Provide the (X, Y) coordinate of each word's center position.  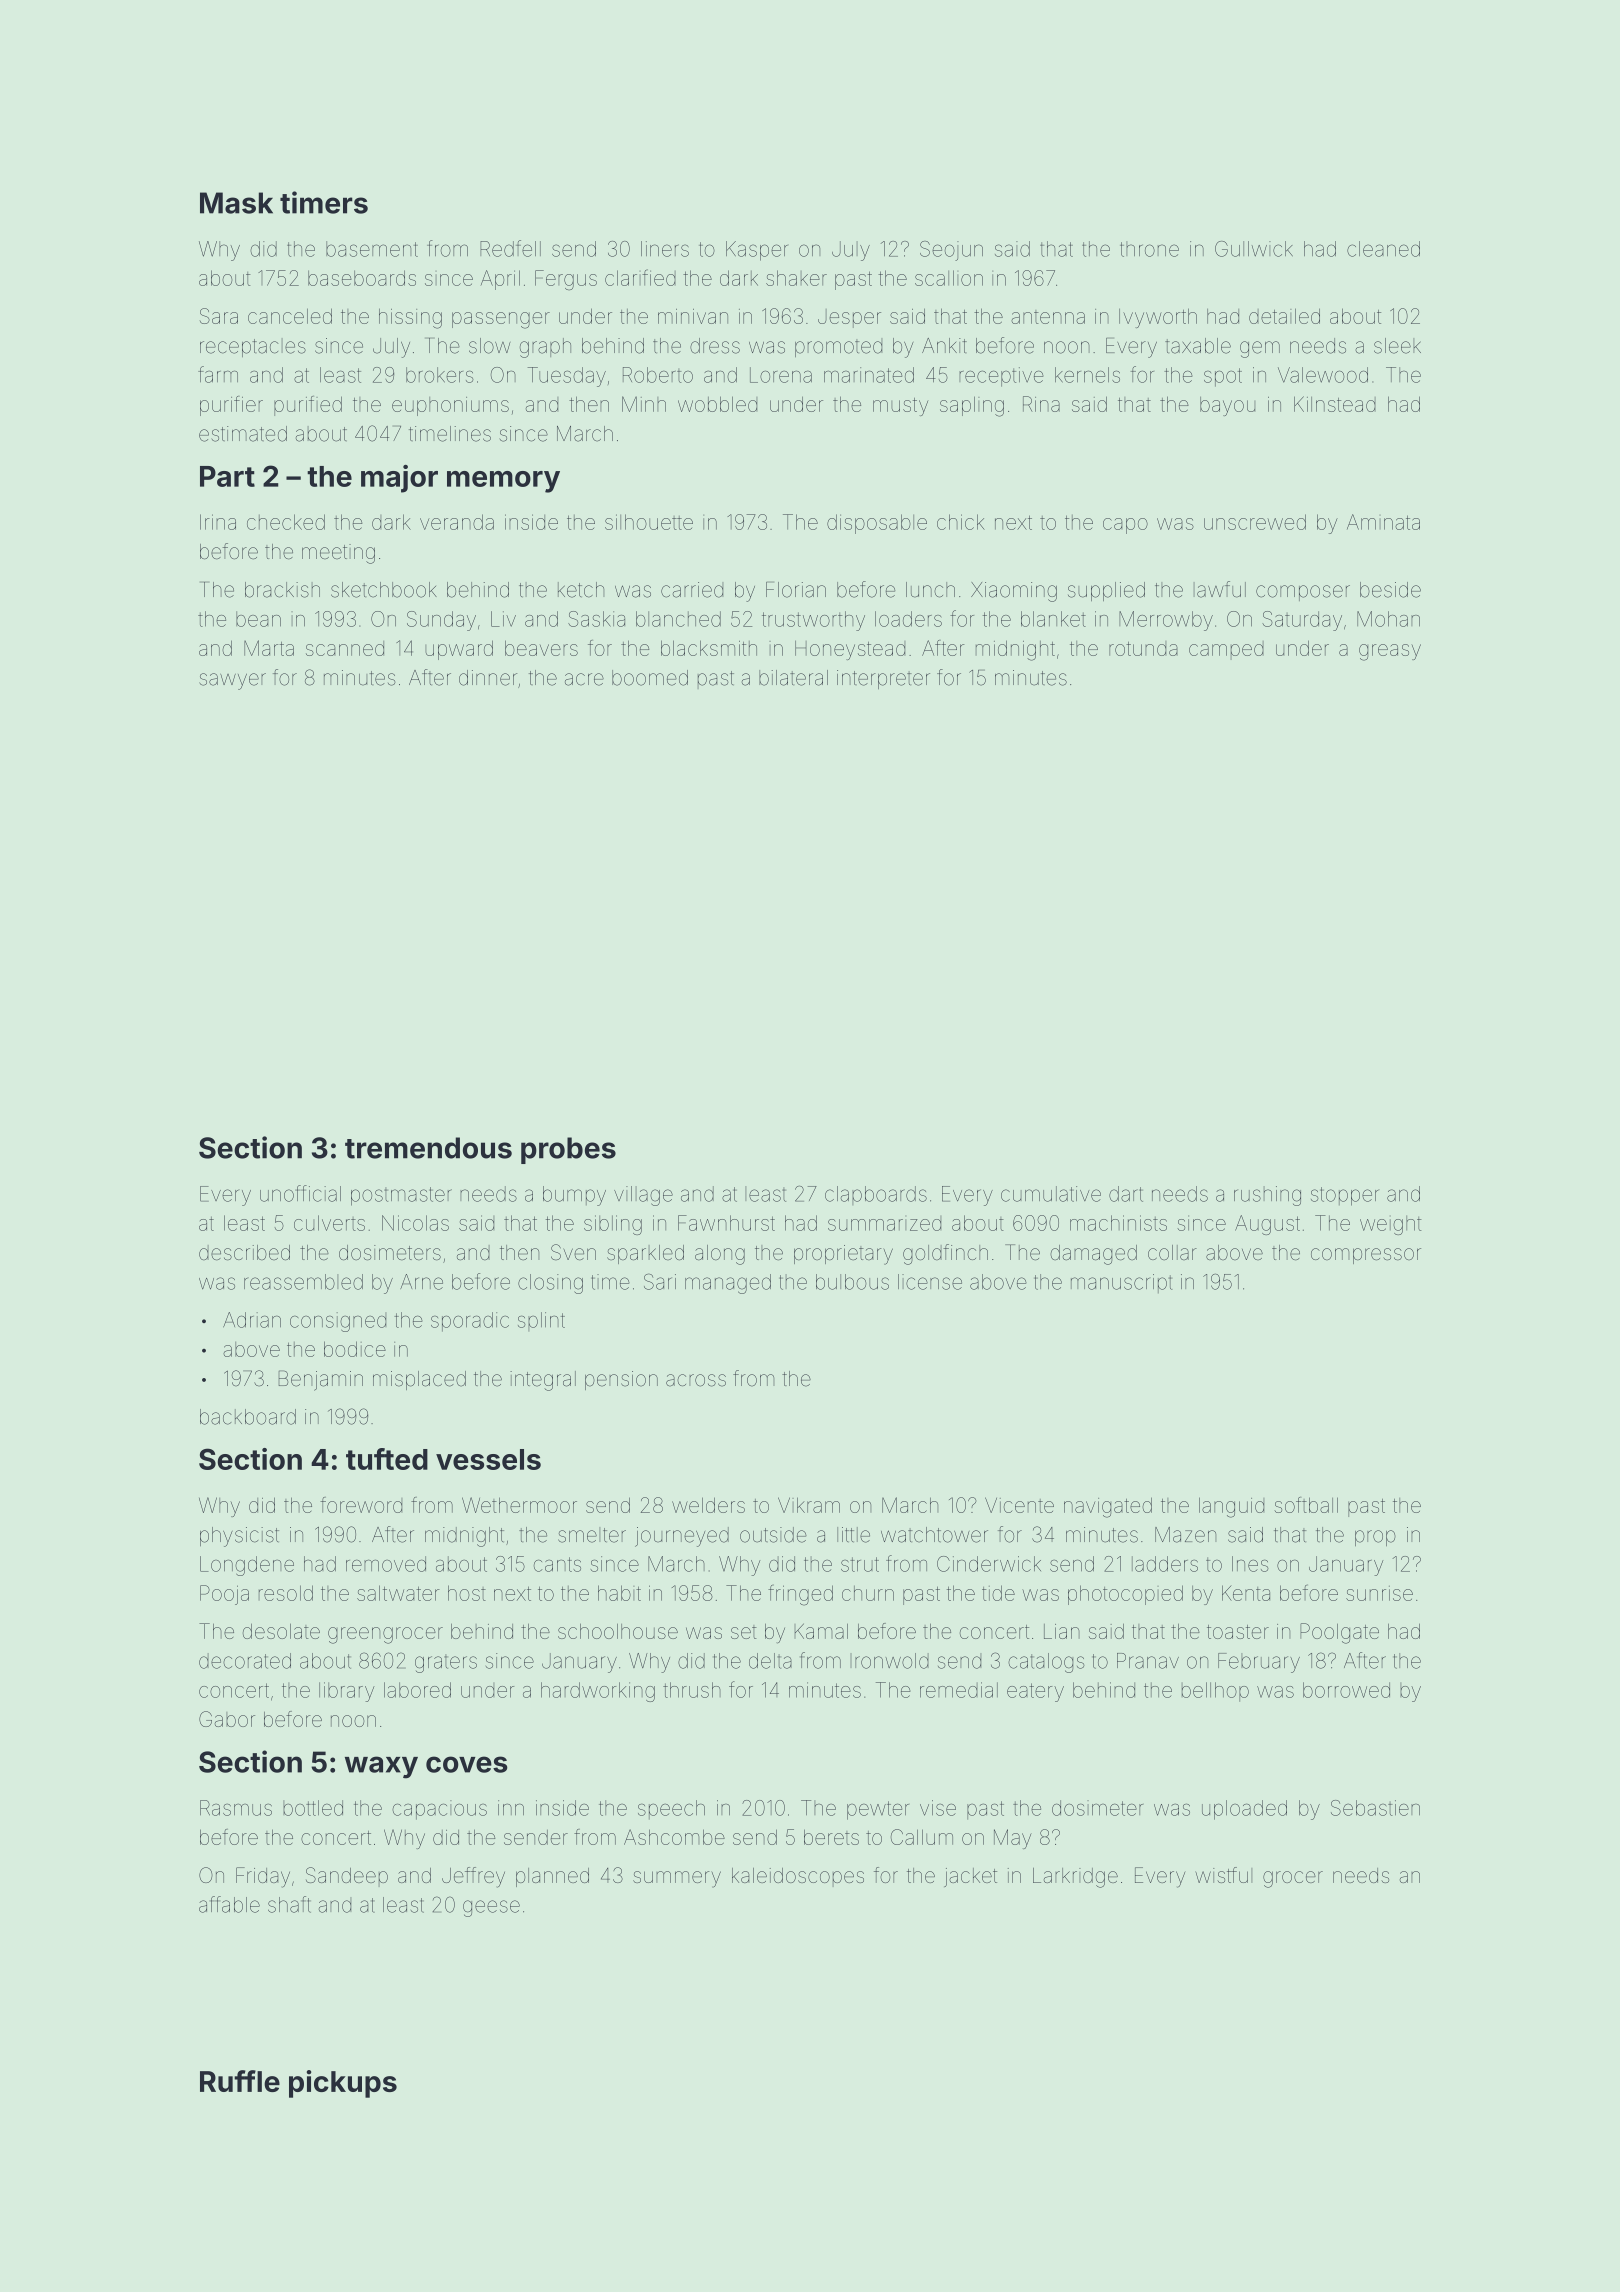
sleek (1397, 346)
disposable (877, 524)
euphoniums (450, 406)
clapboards (876, 1195)
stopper (1345, 1196)
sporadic (470, 1322)
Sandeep (347, 1877)
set (744, 1632)
